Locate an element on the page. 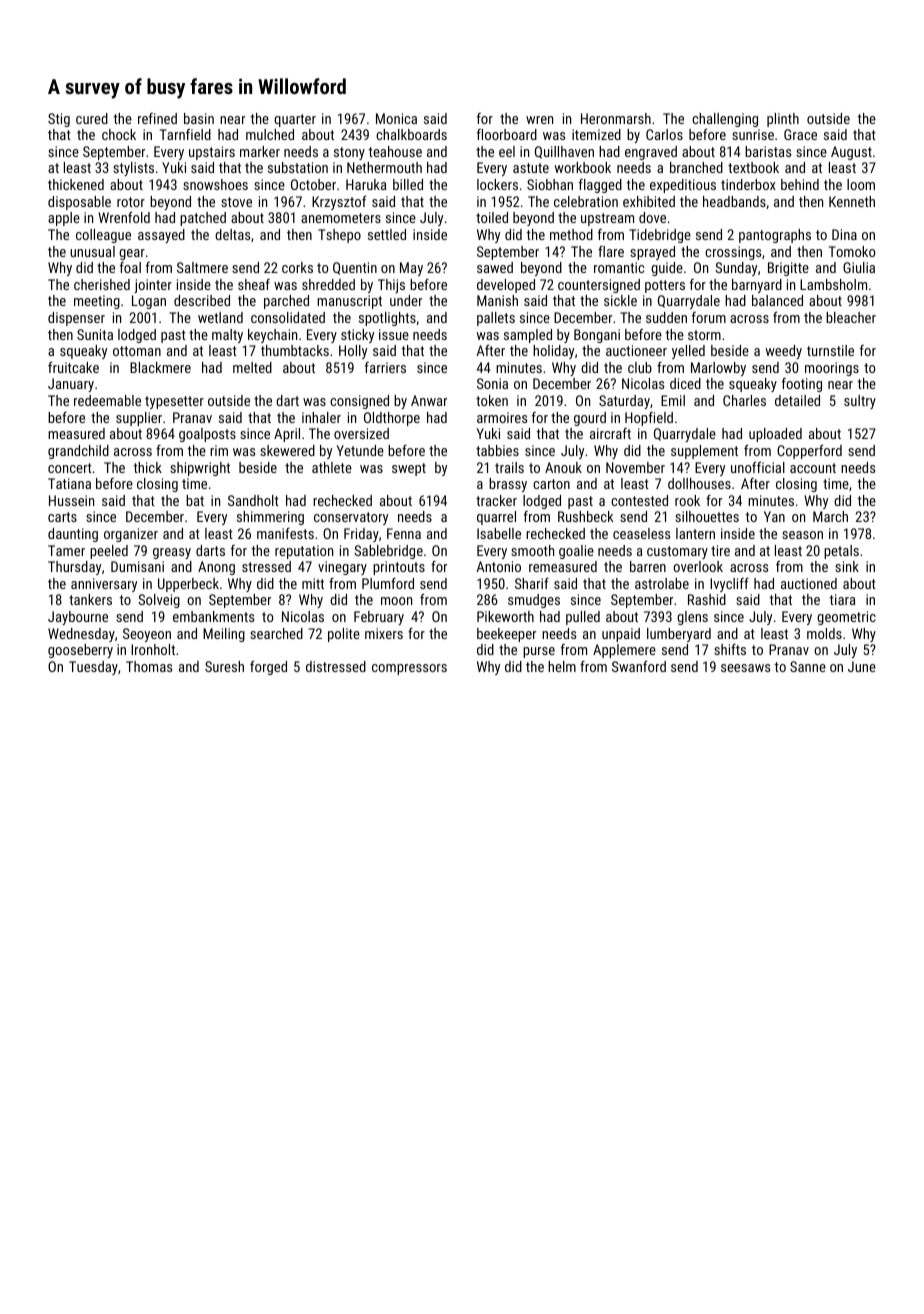 The image size is (924, 1314). compressors is located at coordinates (409, 669).
